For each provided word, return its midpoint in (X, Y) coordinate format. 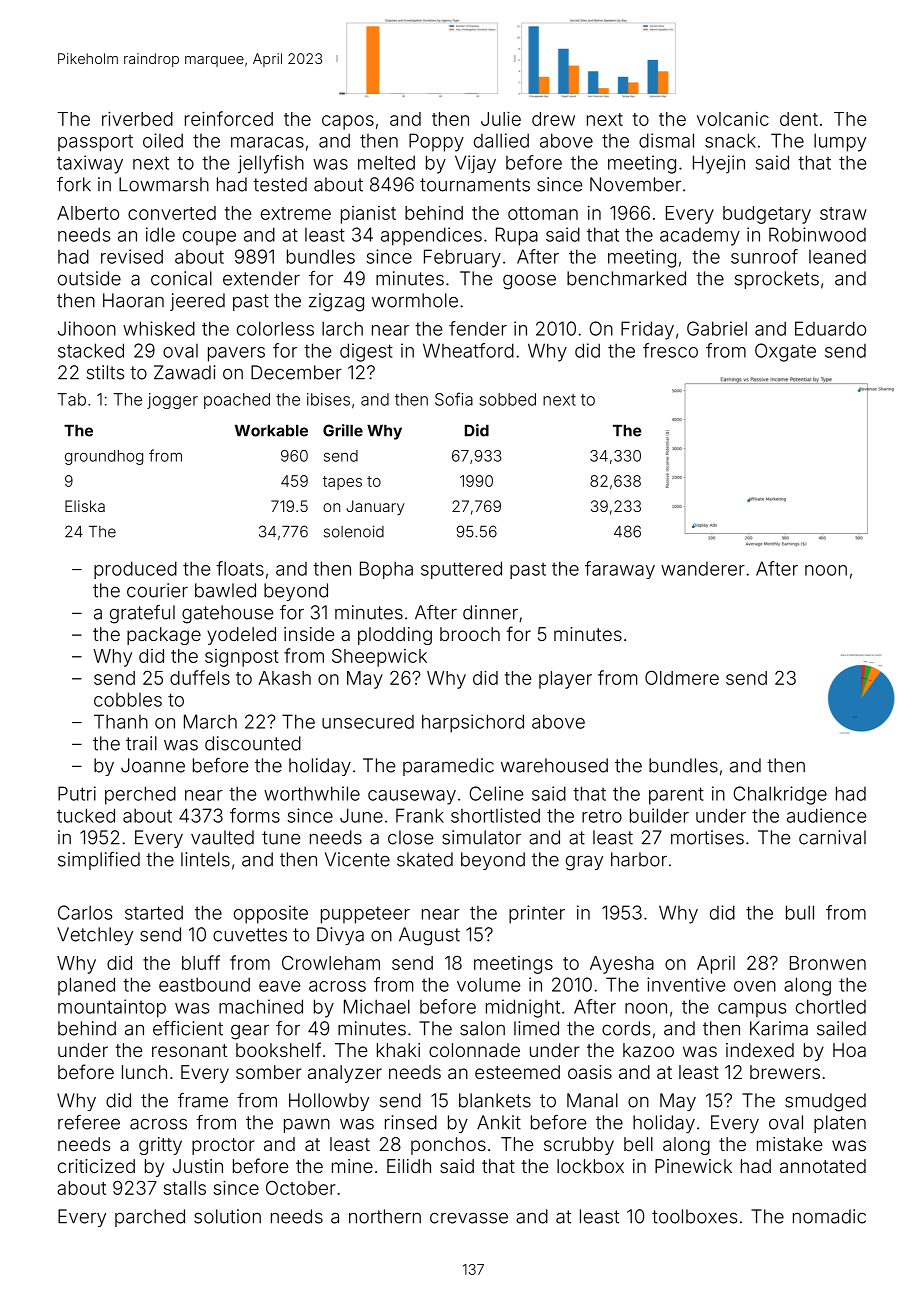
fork (74, 184)
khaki (398, 1050)
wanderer (703, 569)
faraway (620, 570)
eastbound (204, 984)
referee (89, 1122)
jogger (172, 401)
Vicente (357, 859)
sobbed (507, 399)
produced (135, 570)
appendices (431, 236)
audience (826, 815)
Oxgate (785, 352)
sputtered (461, 570)
